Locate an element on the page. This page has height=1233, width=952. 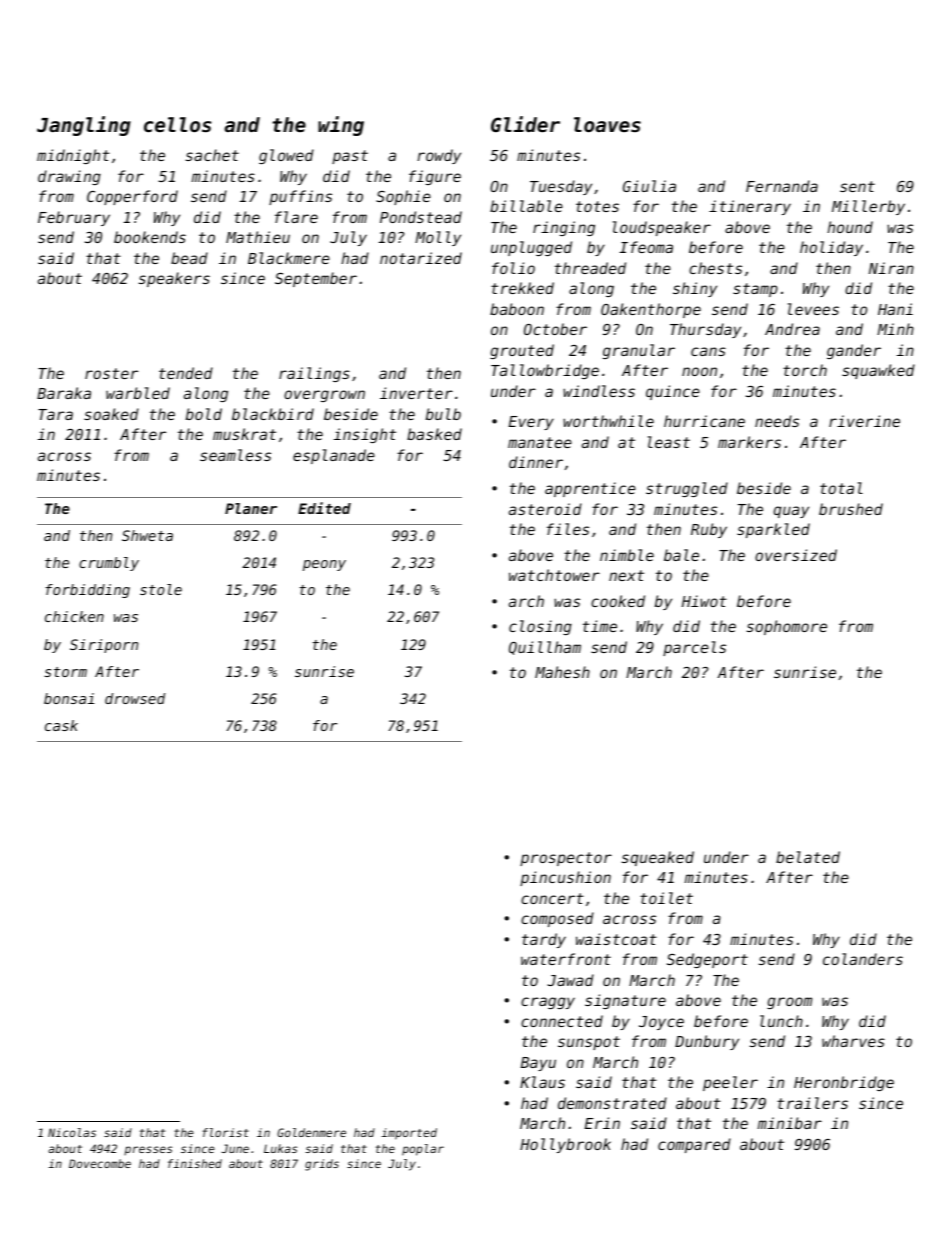
cellos is located at coordinates (177, 124).
